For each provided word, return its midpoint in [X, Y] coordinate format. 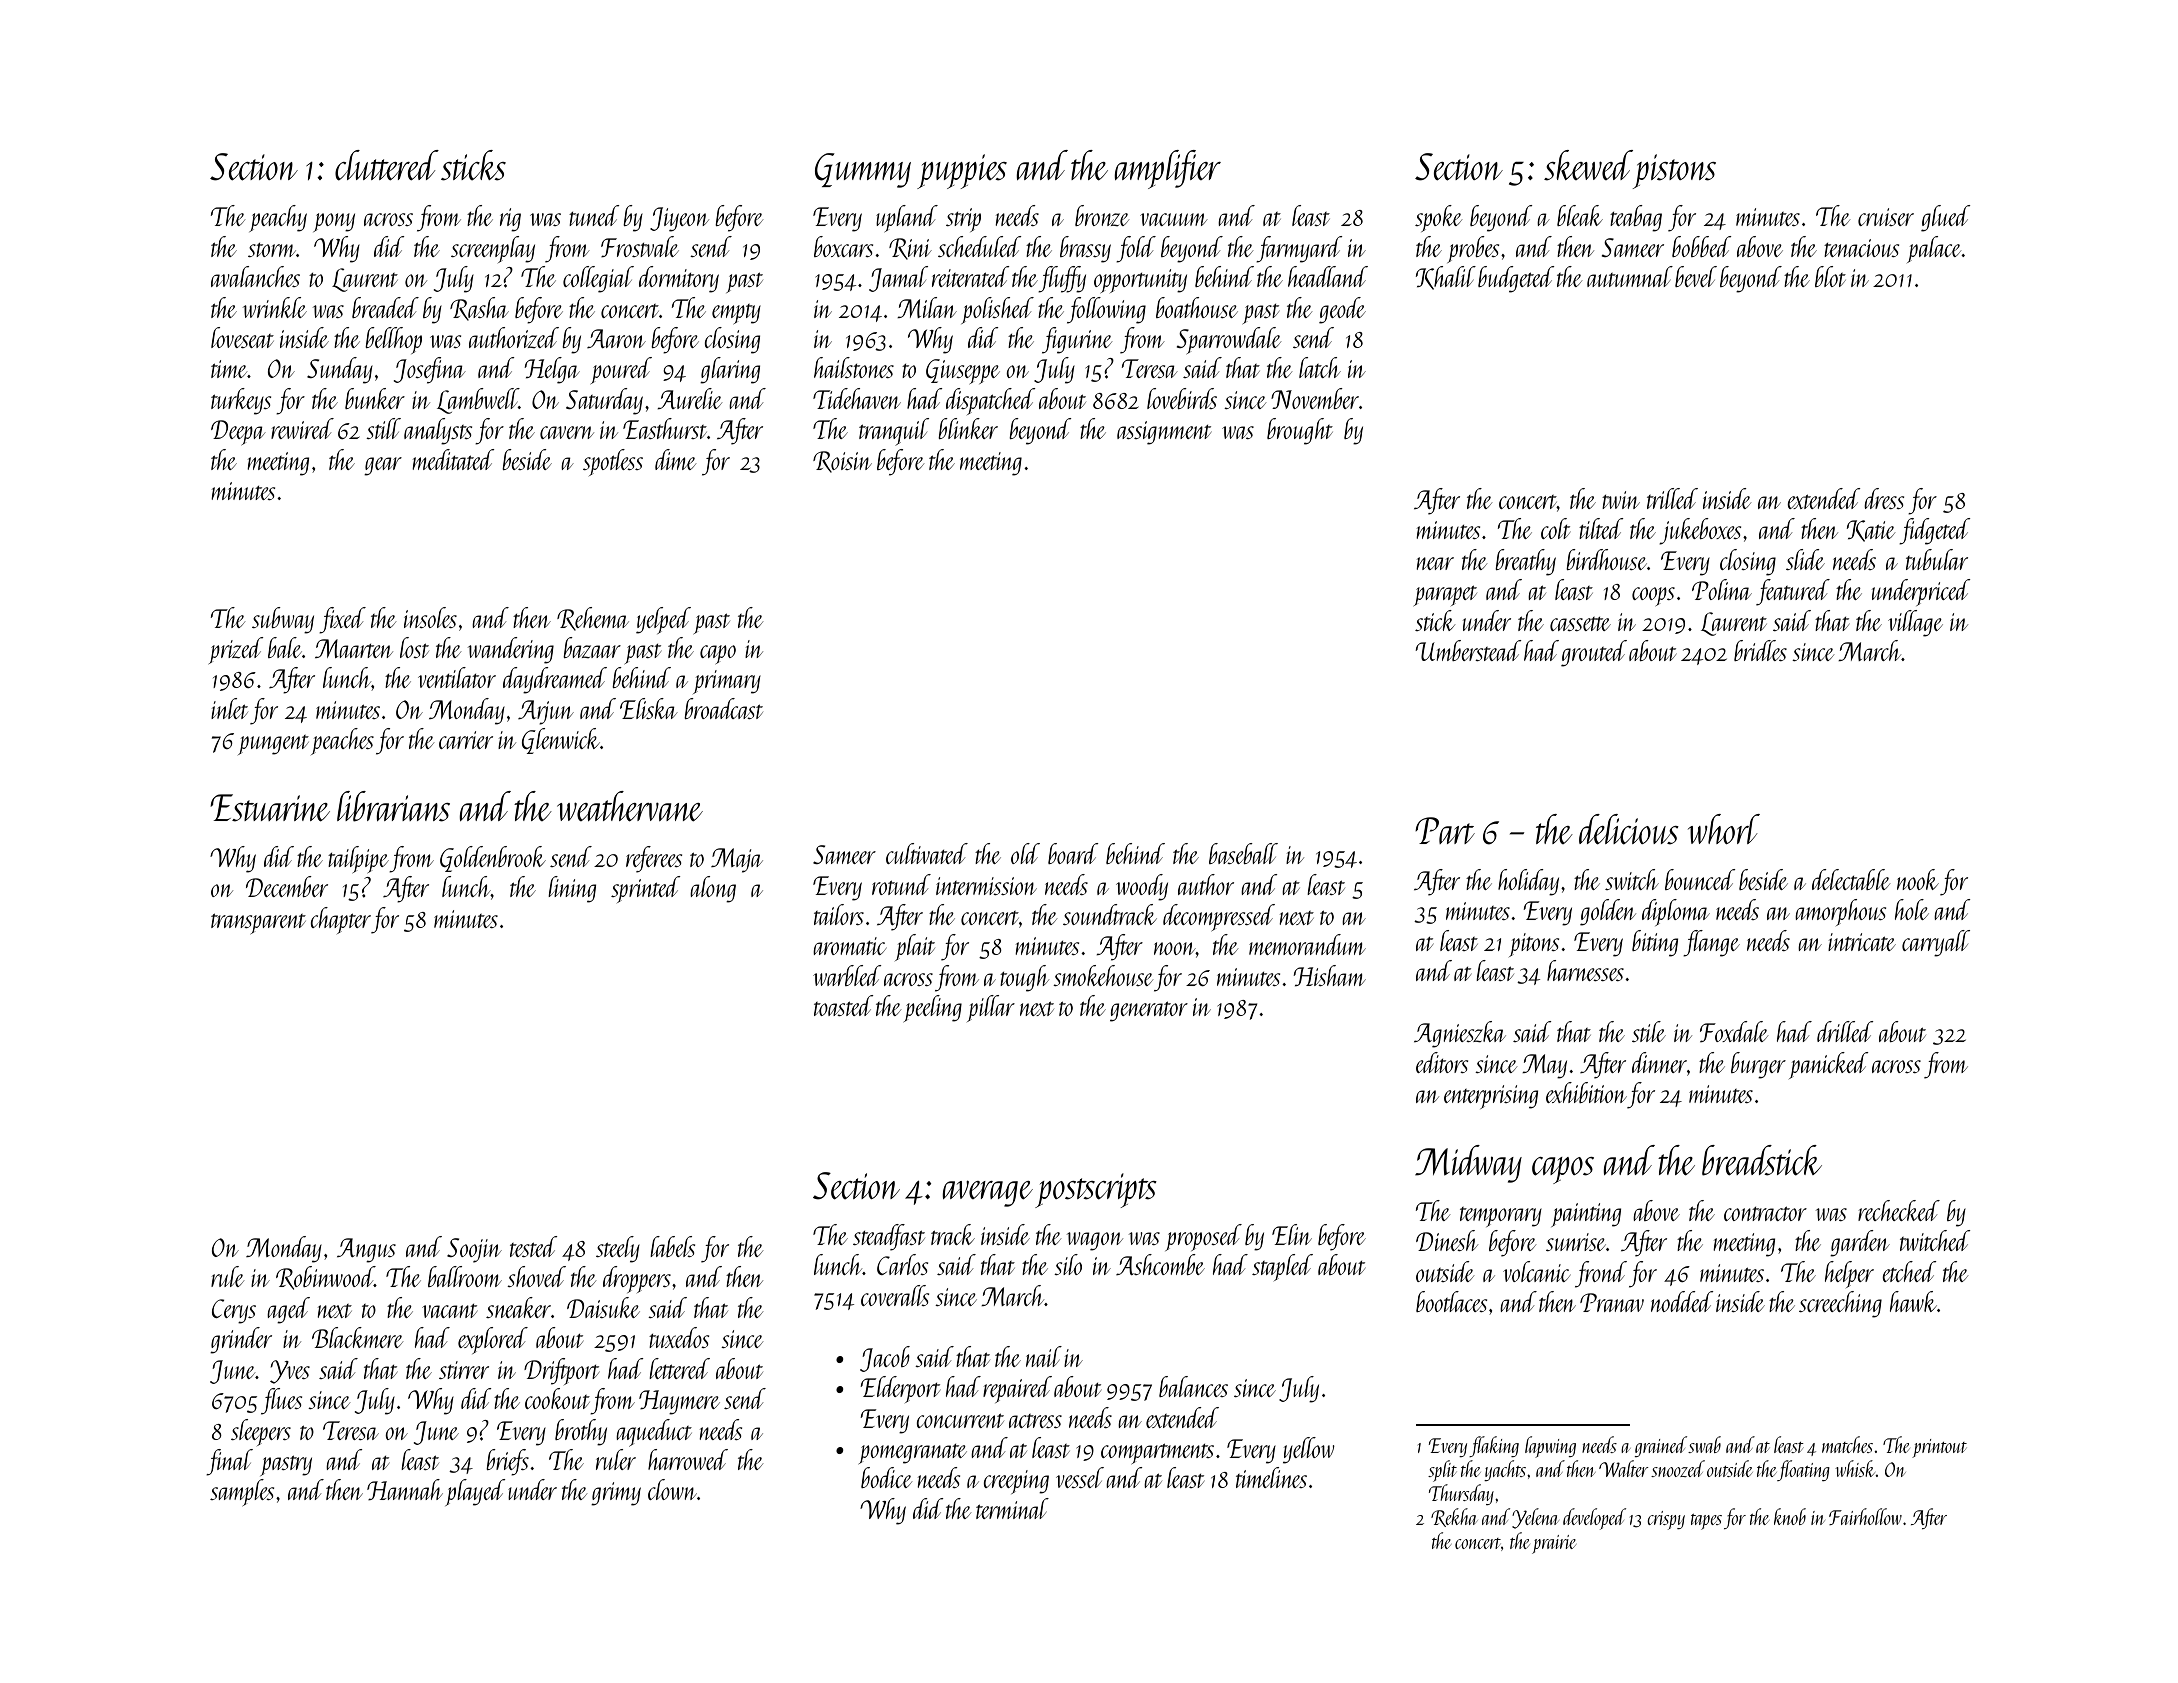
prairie [1554, 1544]
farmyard [1299, 249]
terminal [1012, 1508]
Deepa [238, 432]
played [475, 1492]
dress [1884, 498]
